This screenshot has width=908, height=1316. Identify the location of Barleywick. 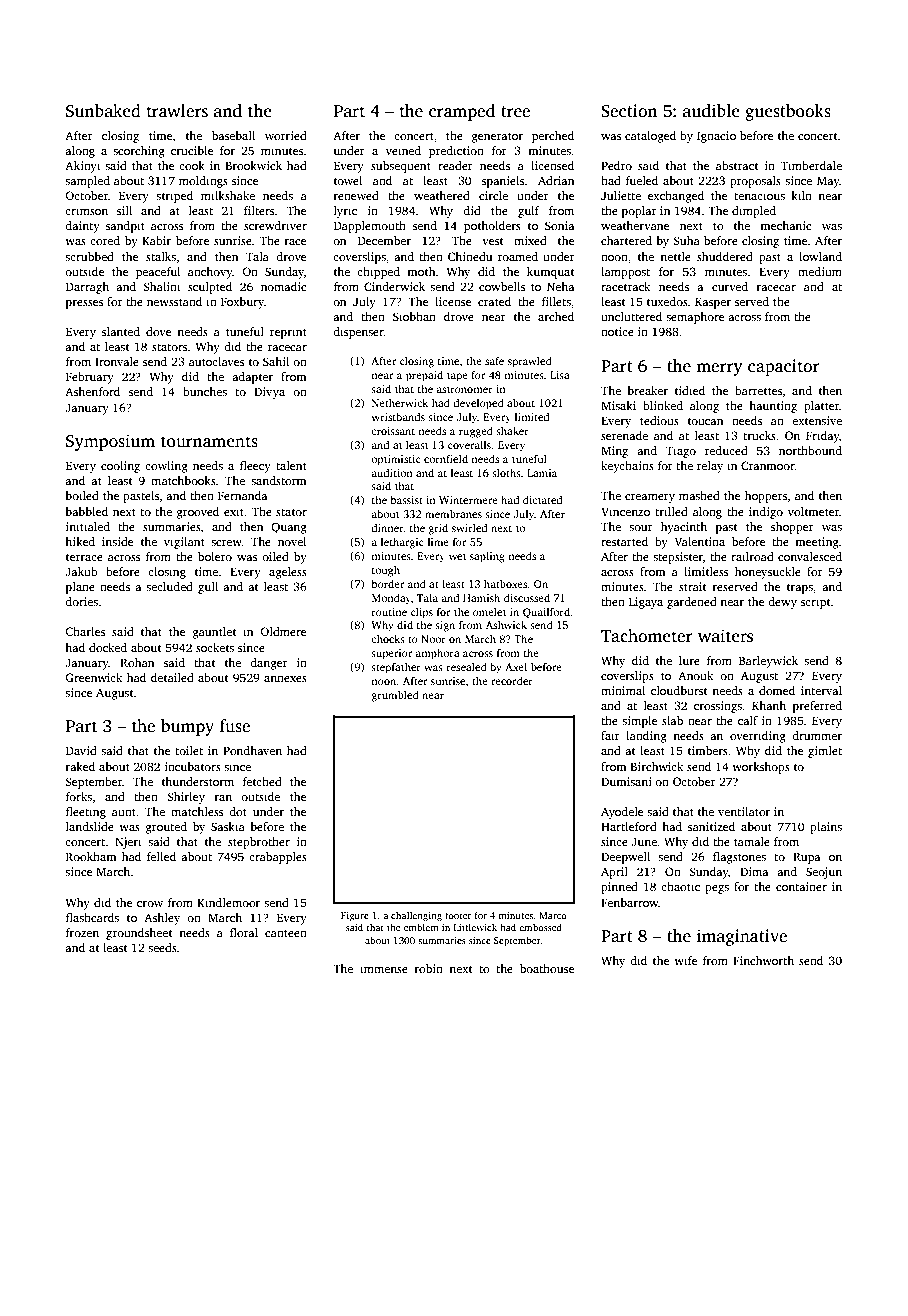
(768, 662).
